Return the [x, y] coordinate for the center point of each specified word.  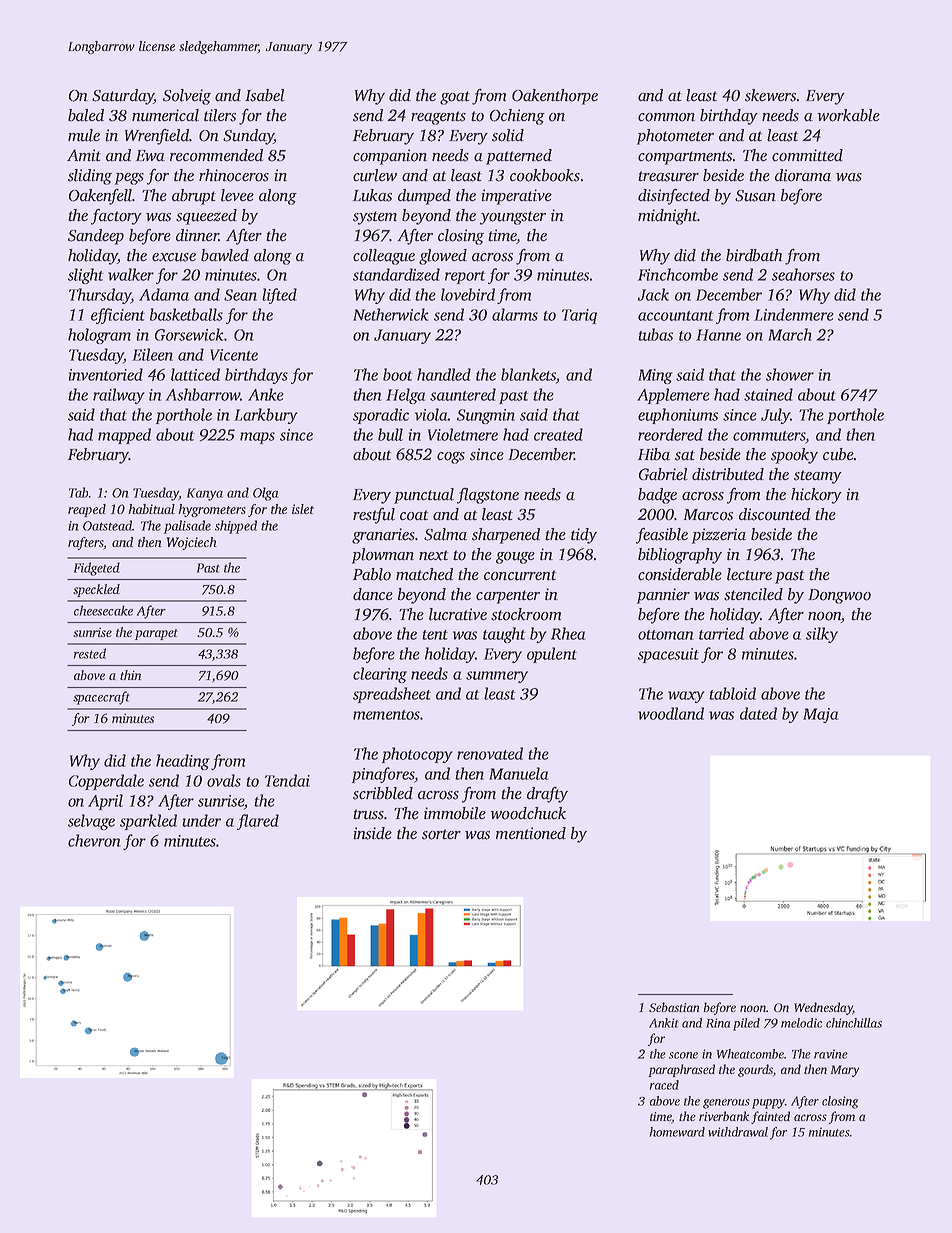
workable [849, 115]
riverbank [724, 1116]
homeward [677, 1132]
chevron [94, 840]
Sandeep [96, 237]
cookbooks [545, 175]
